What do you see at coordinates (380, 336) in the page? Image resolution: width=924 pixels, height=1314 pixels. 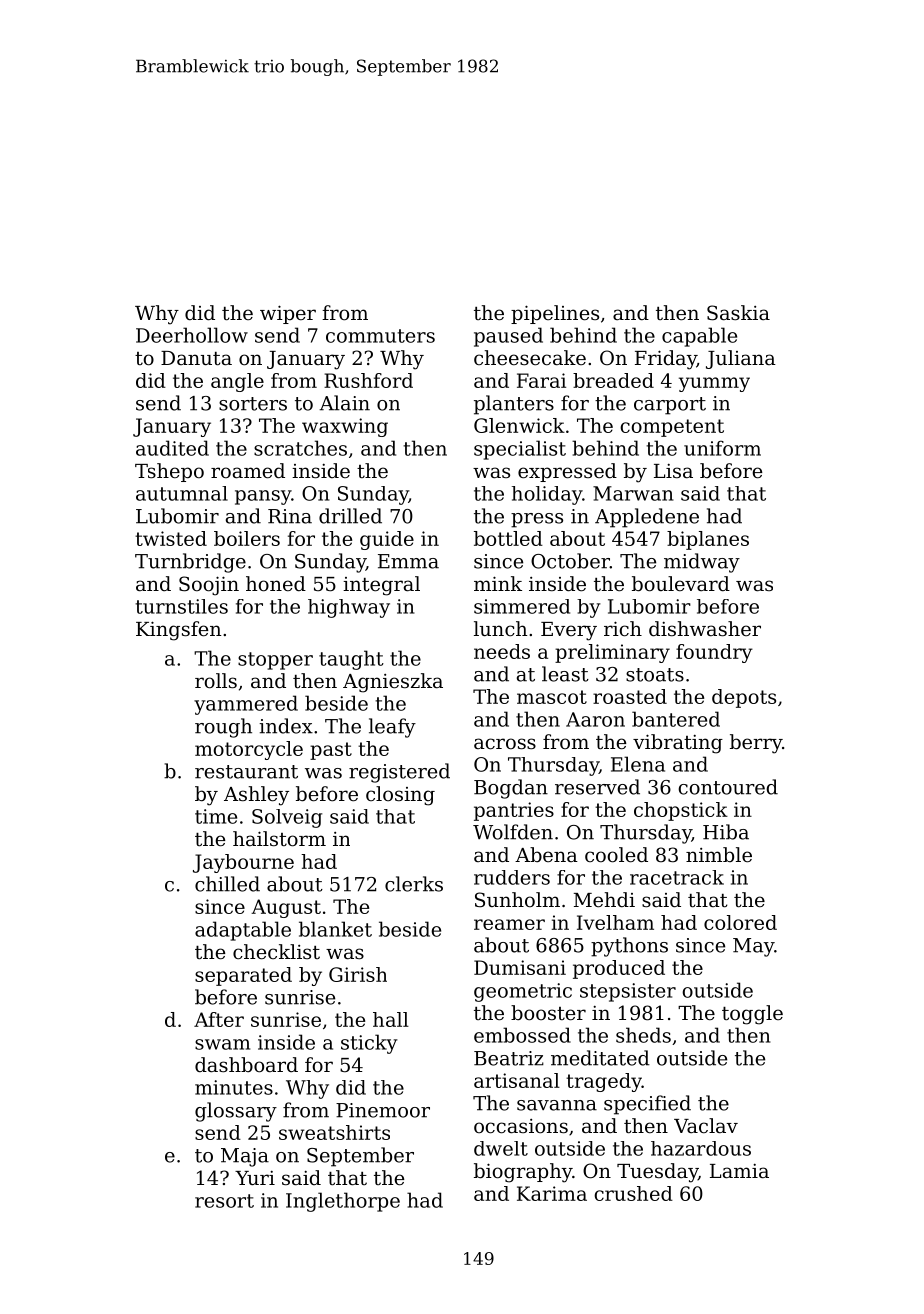 I see `commuters` at bounding box center [380, 336].
